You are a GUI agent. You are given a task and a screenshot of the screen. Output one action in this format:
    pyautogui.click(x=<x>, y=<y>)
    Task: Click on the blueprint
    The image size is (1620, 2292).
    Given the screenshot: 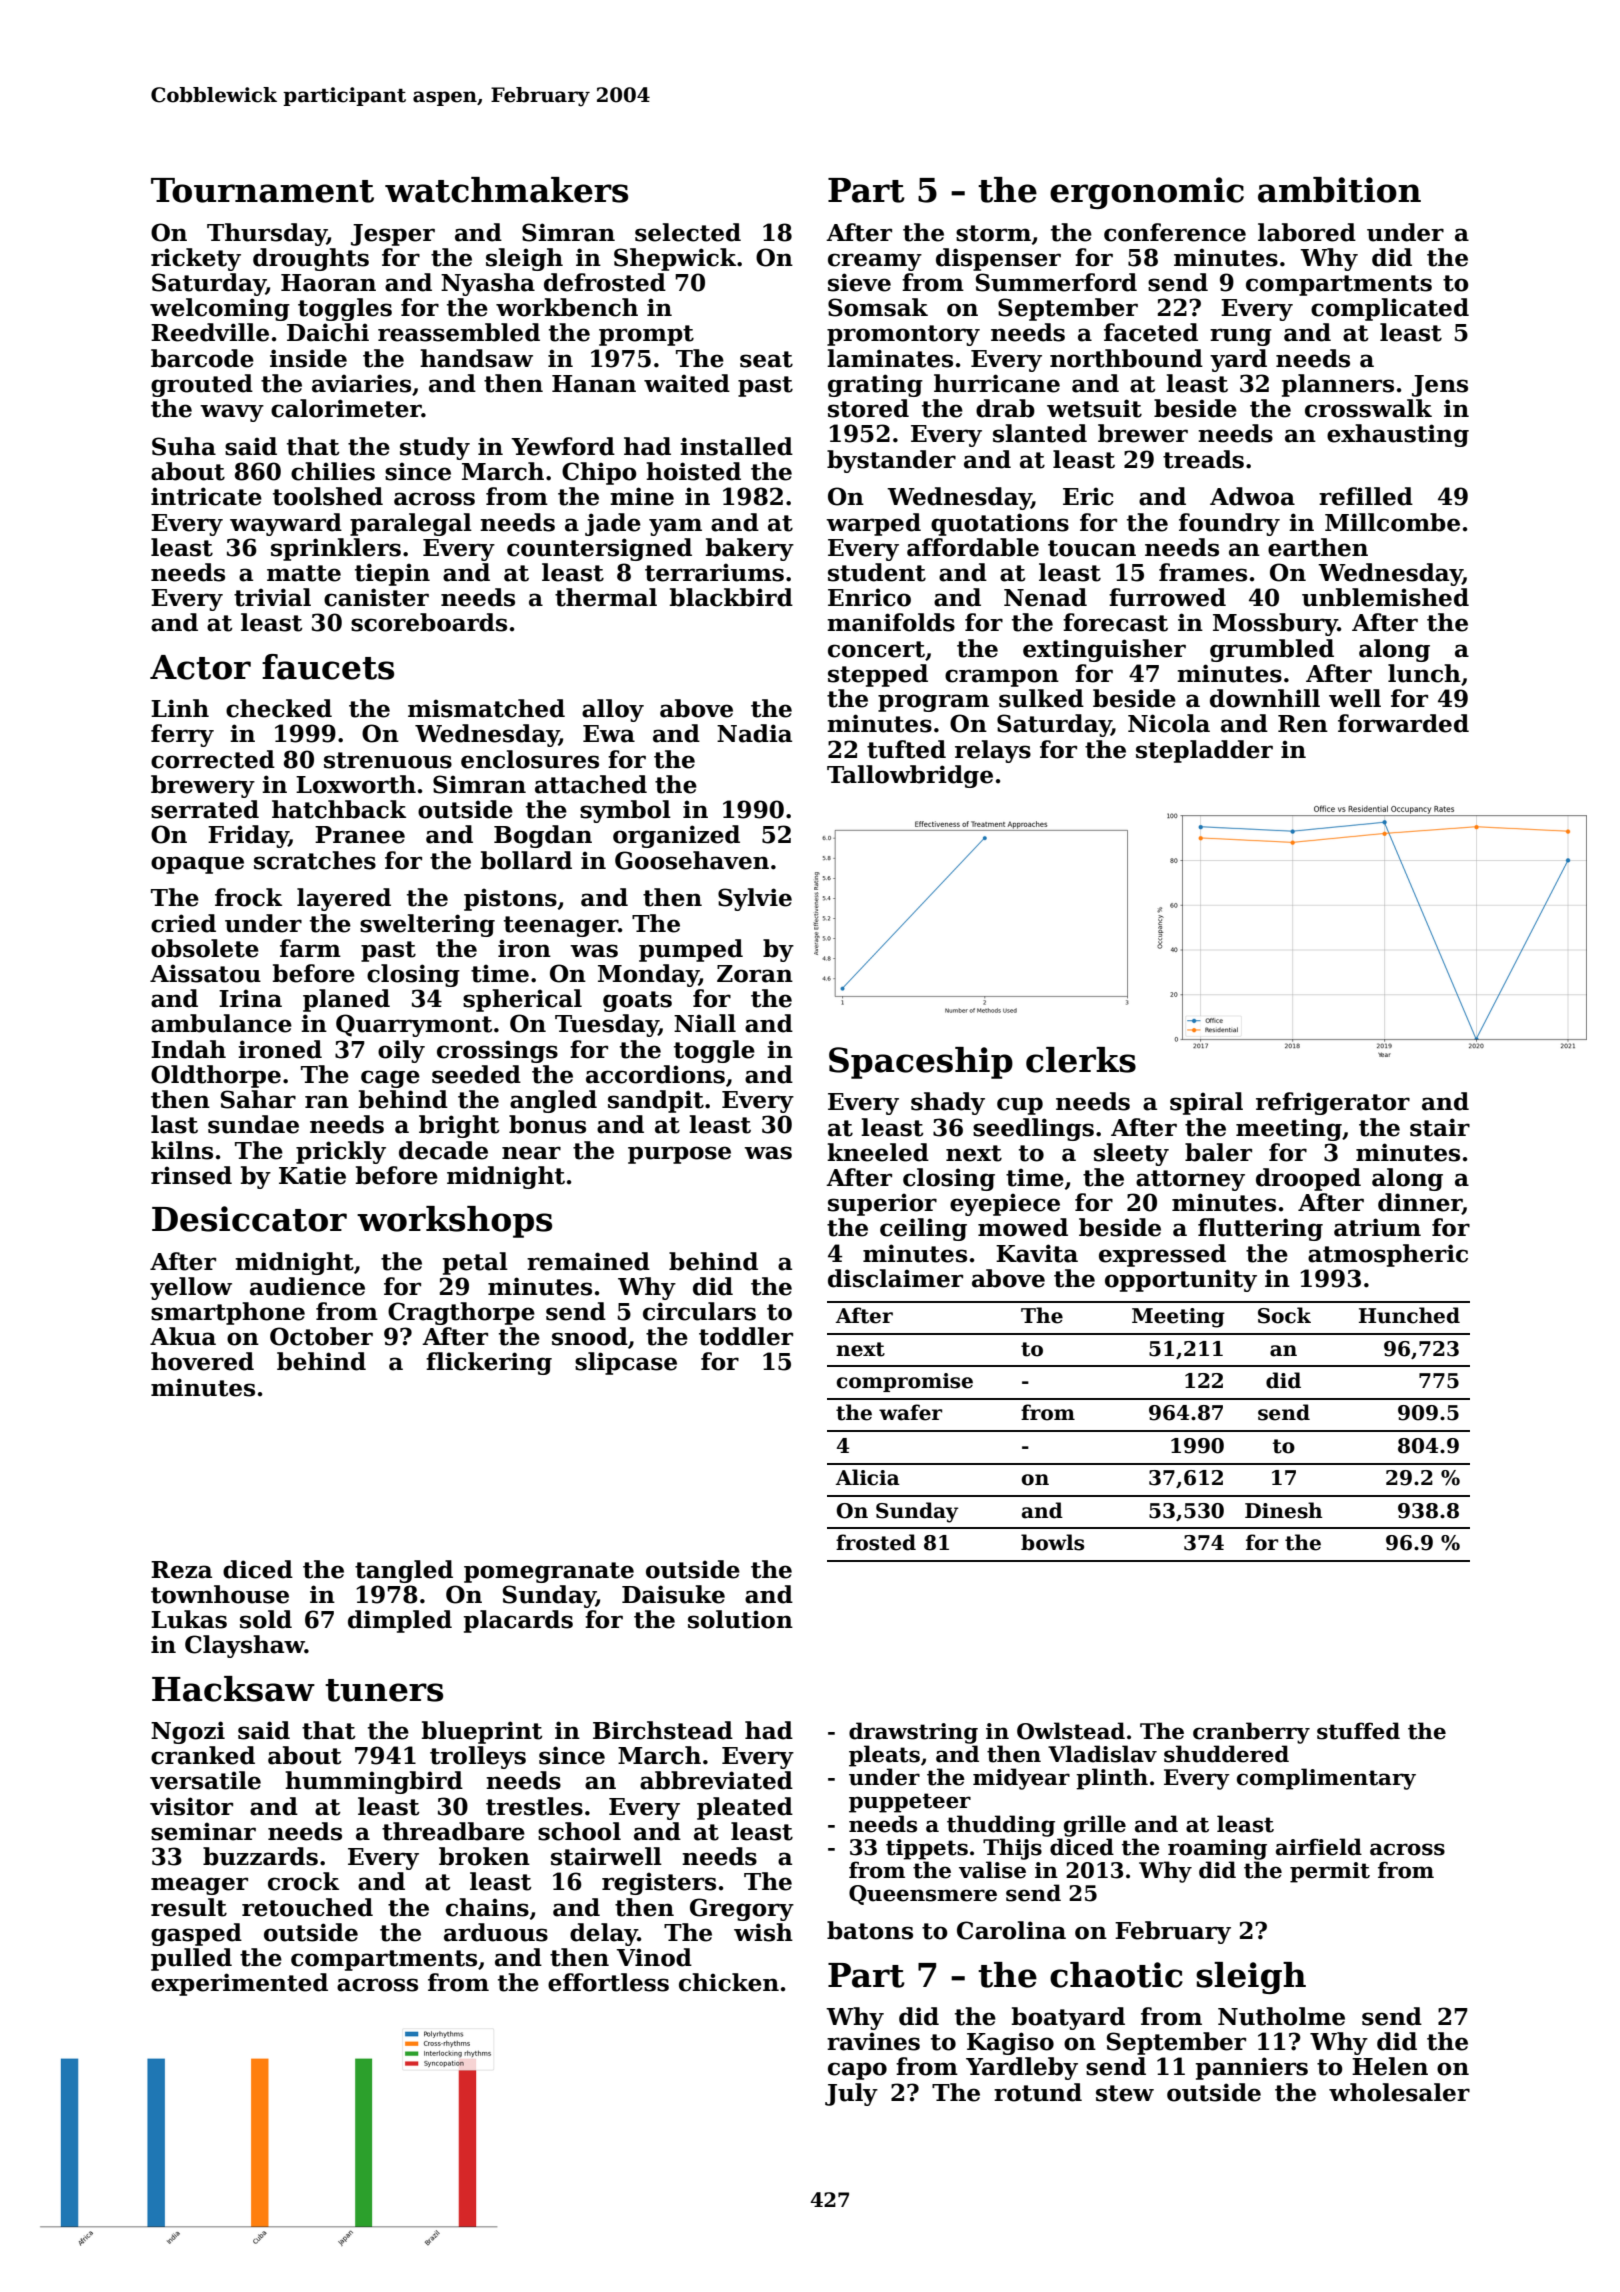 What is the action you would take?
    pyautogui.click(x=482, y=1732)
